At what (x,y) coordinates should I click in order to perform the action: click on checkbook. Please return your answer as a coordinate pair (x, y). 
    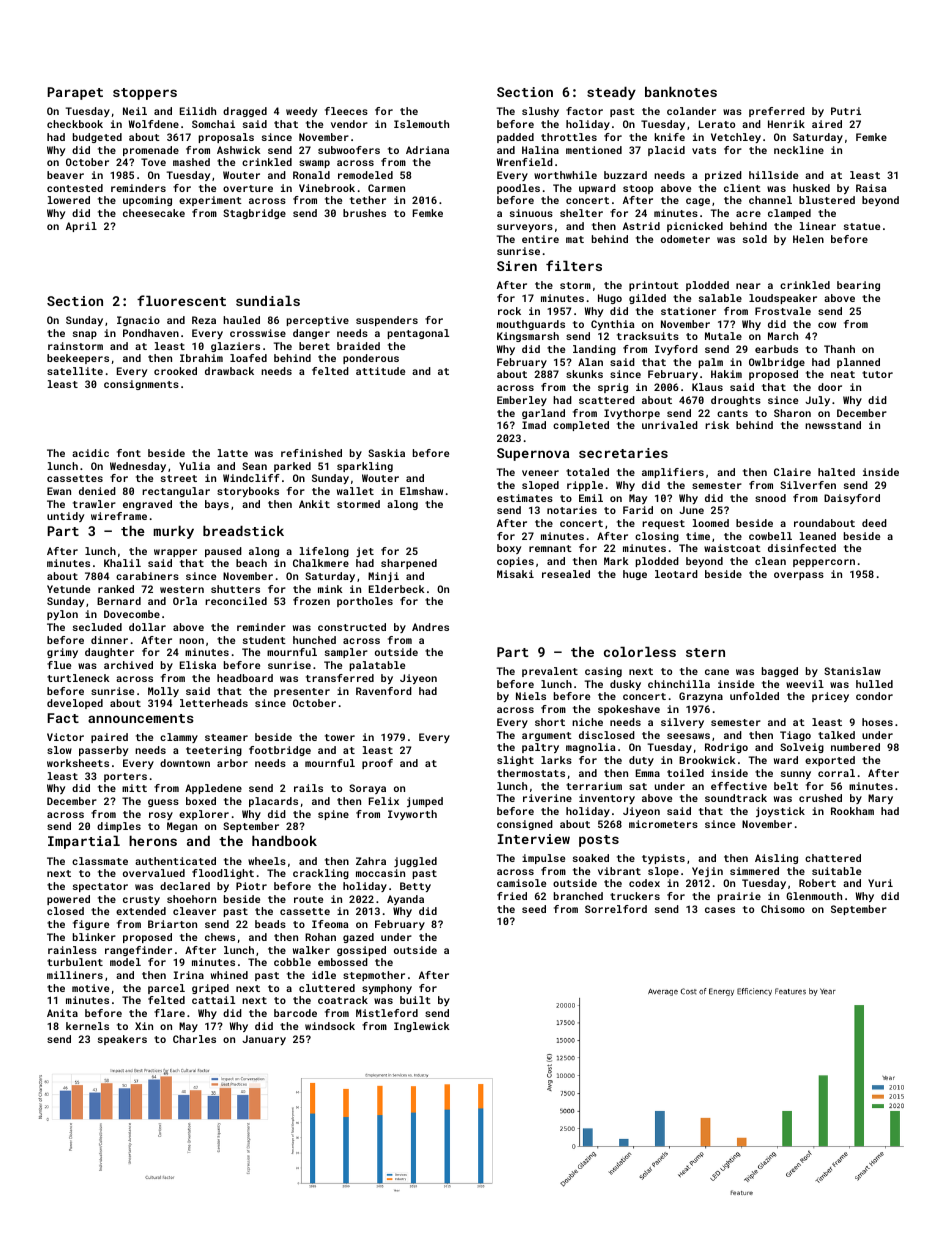
    Looking at the image, I should click on (75, 124).
